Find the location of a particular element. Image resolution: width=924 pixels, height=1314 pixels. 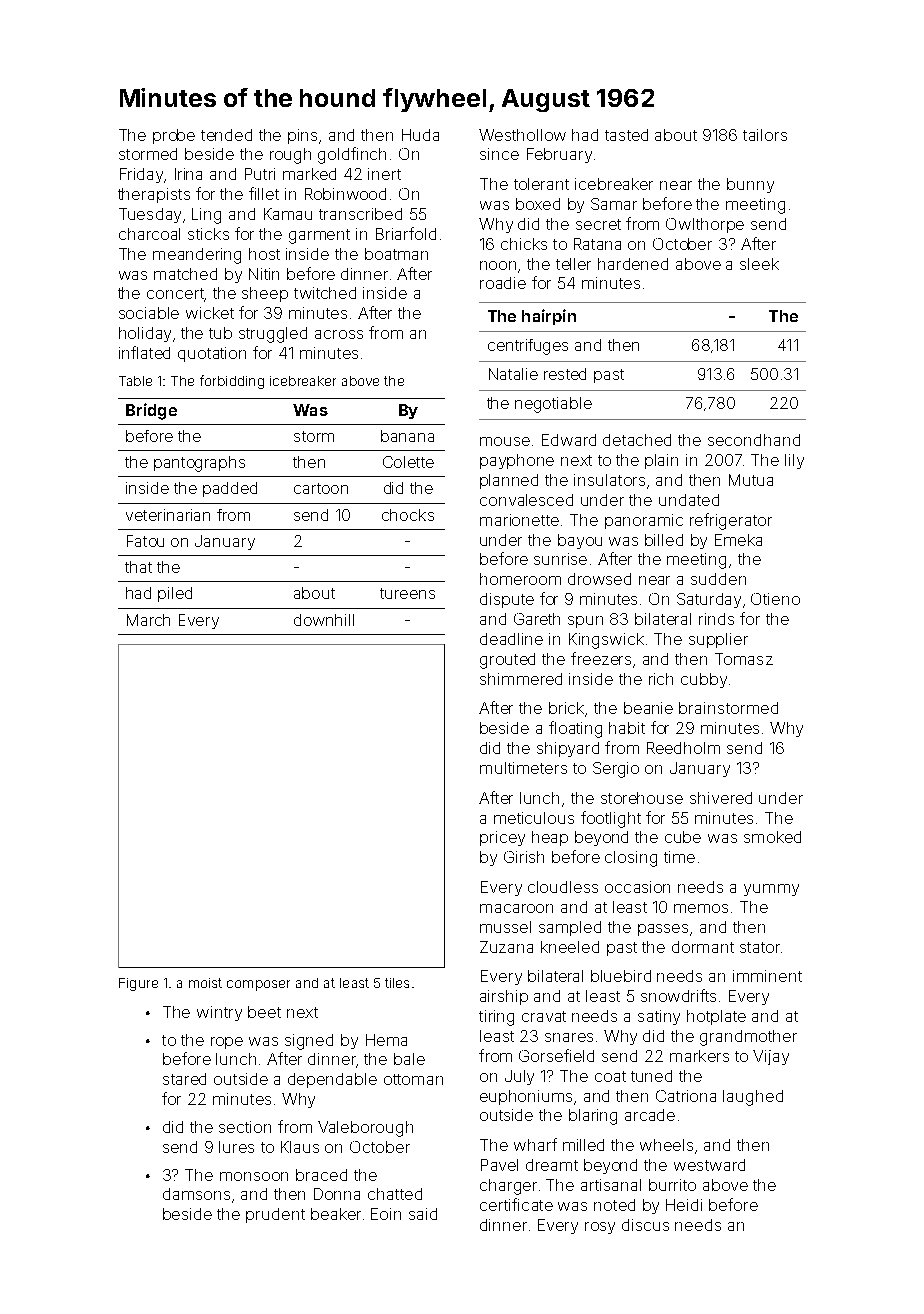

tasted is located at coordinates (626, 135).
